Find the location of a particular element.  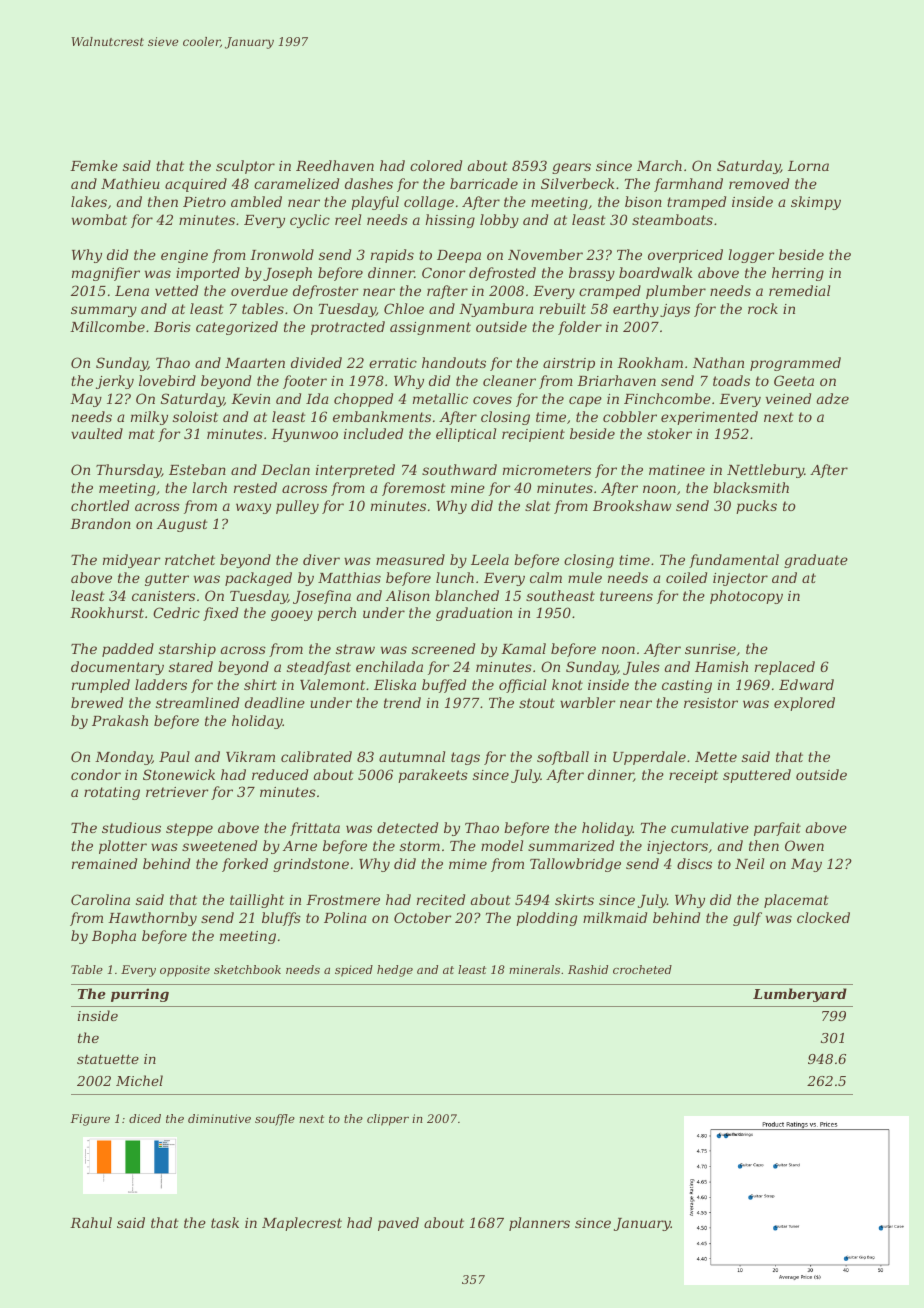

Lorna is located at coordinates (808, 166).
